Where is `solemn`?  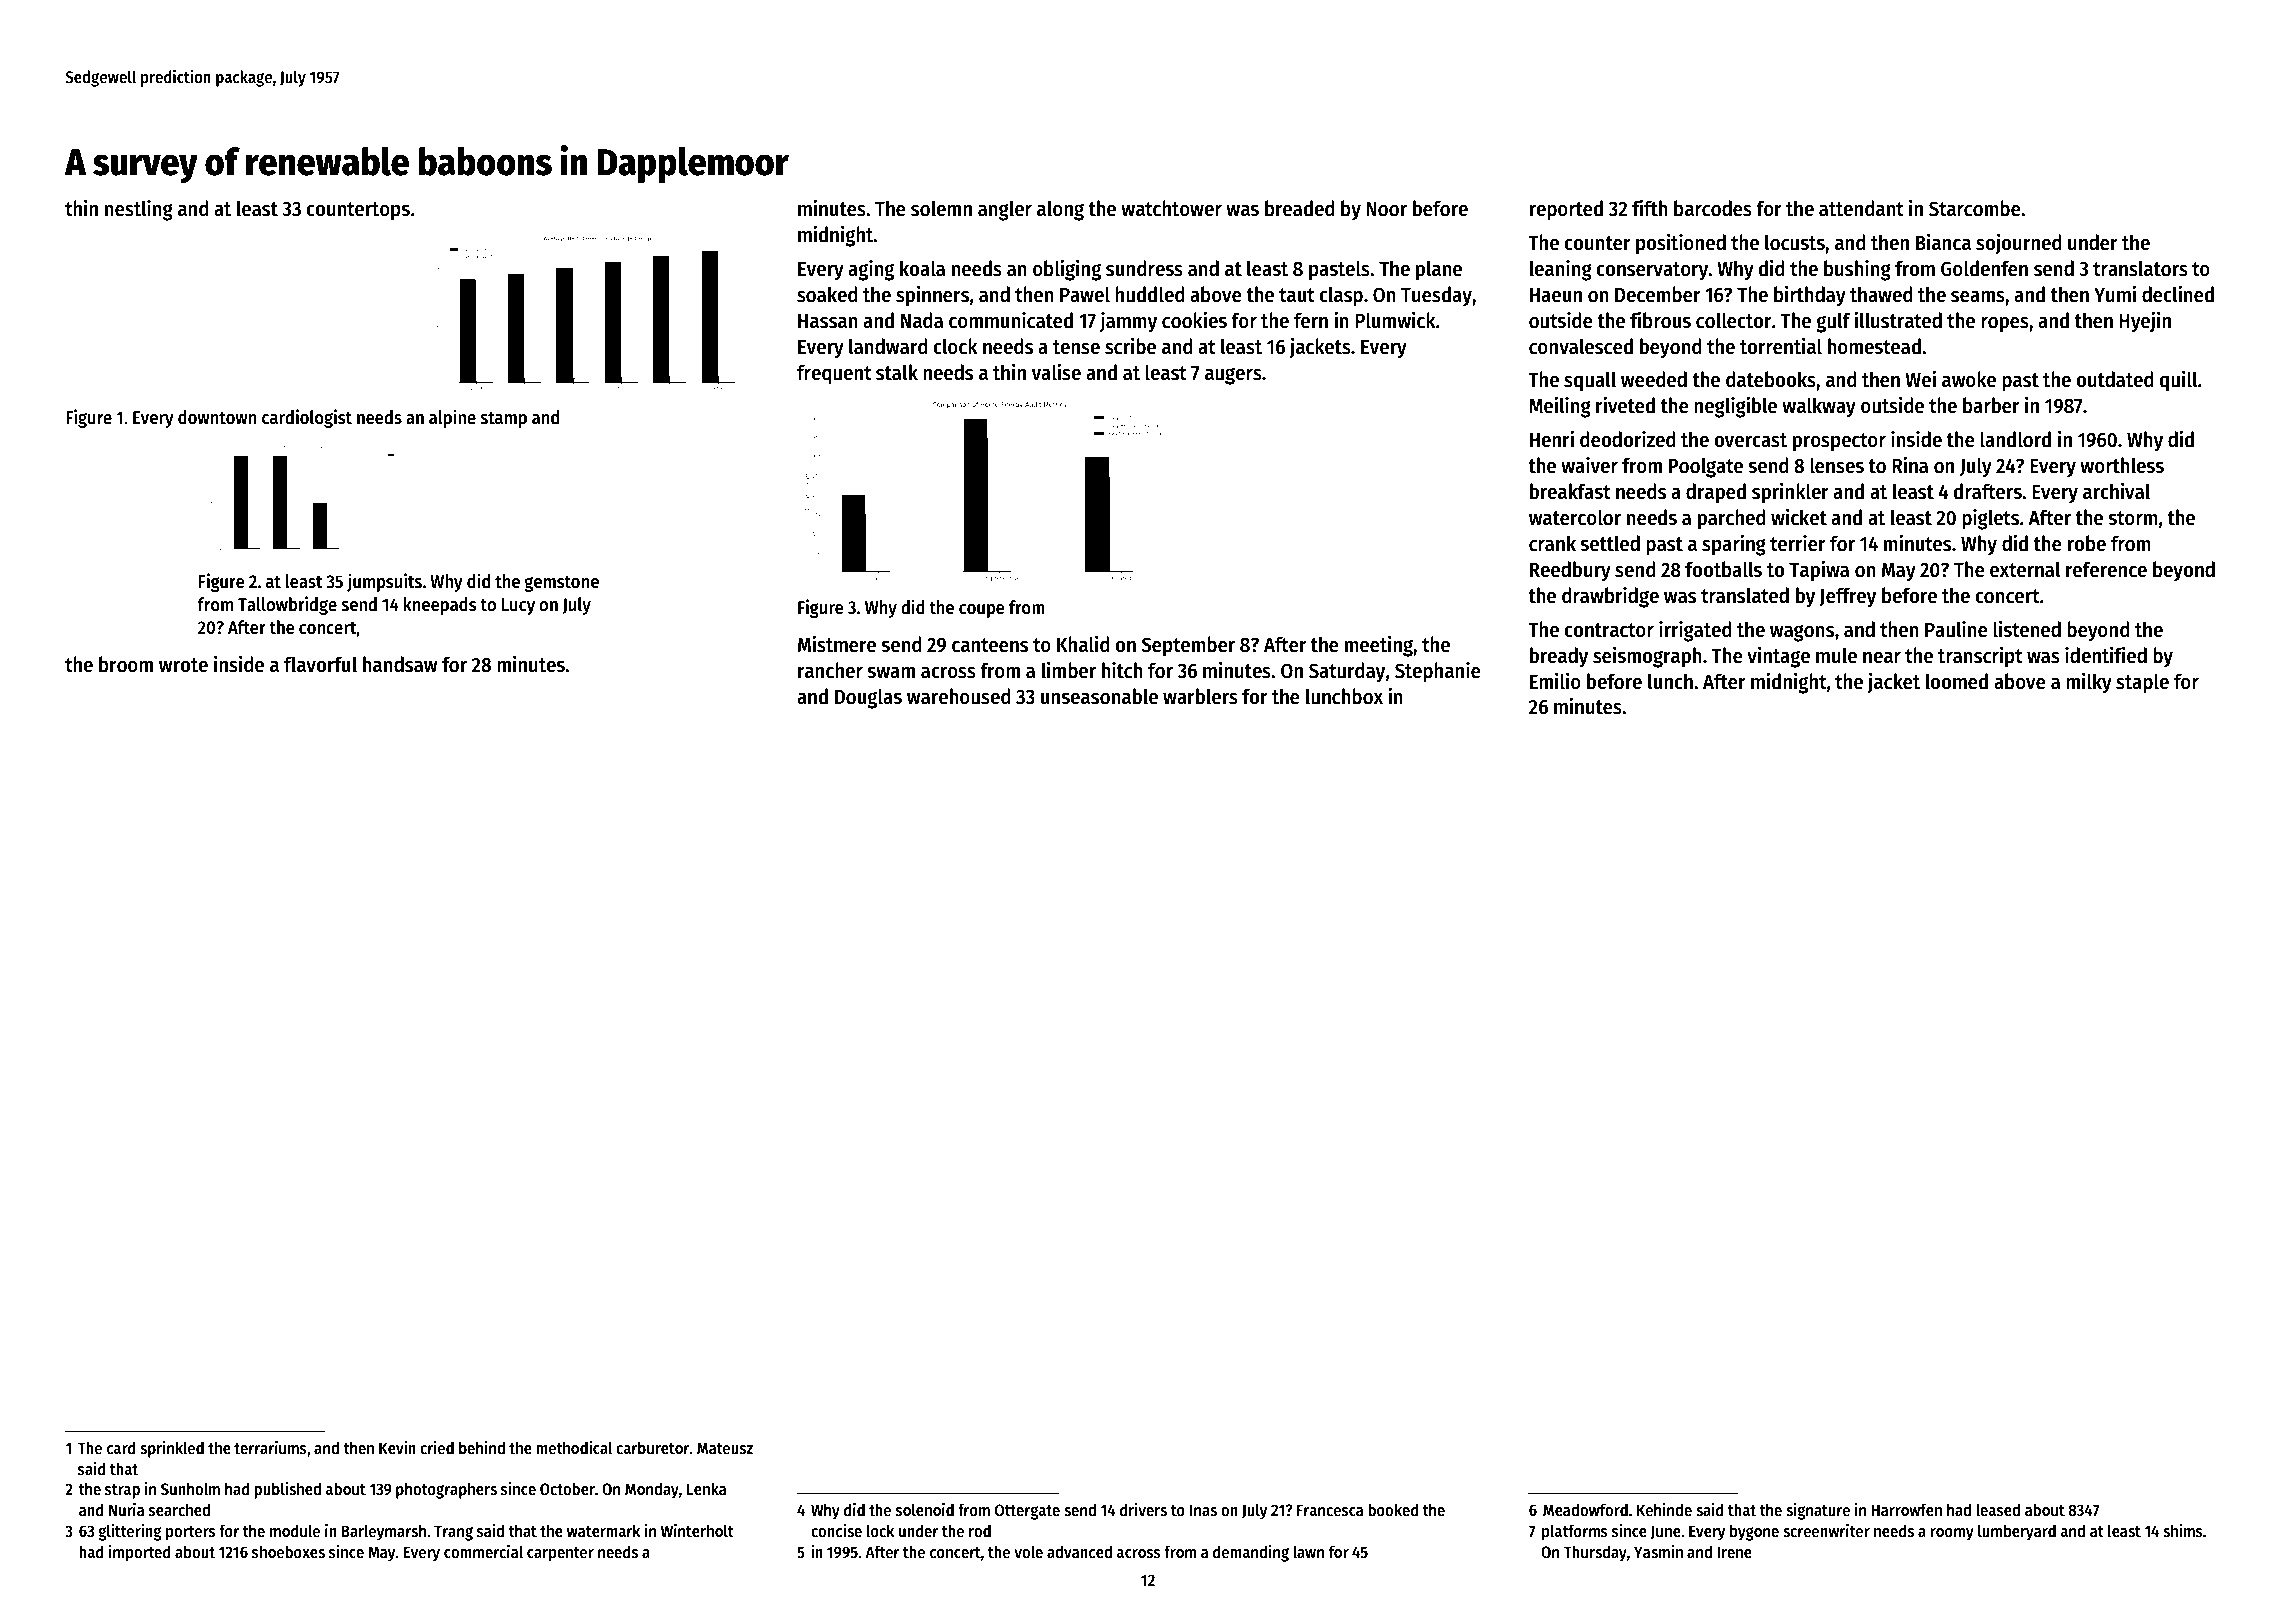 solemn is located at coordinates (941, 208).
